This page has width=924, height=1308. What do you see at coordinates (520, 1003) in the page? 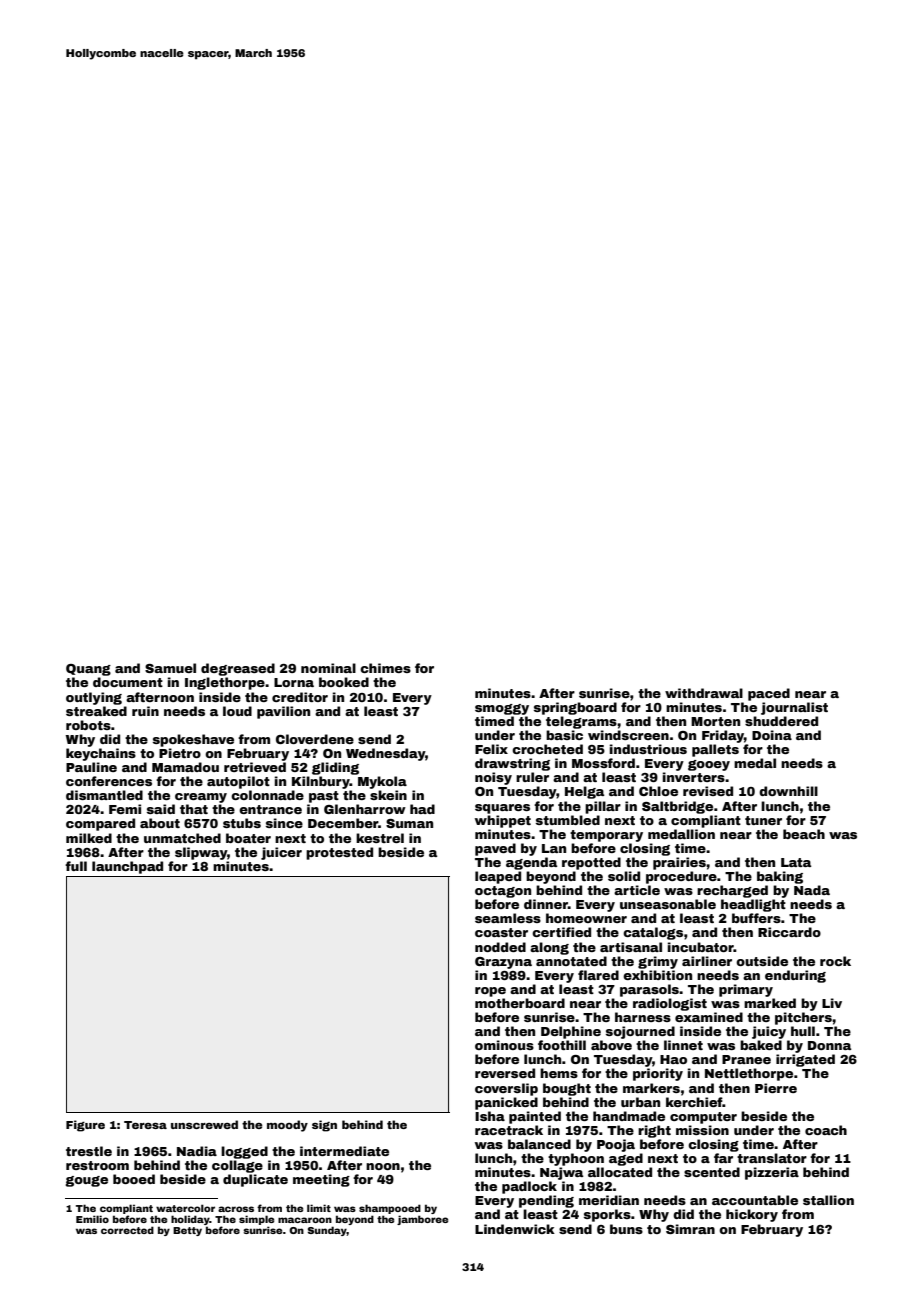
I see `motherboard` at bounding box center [520, 1003].
